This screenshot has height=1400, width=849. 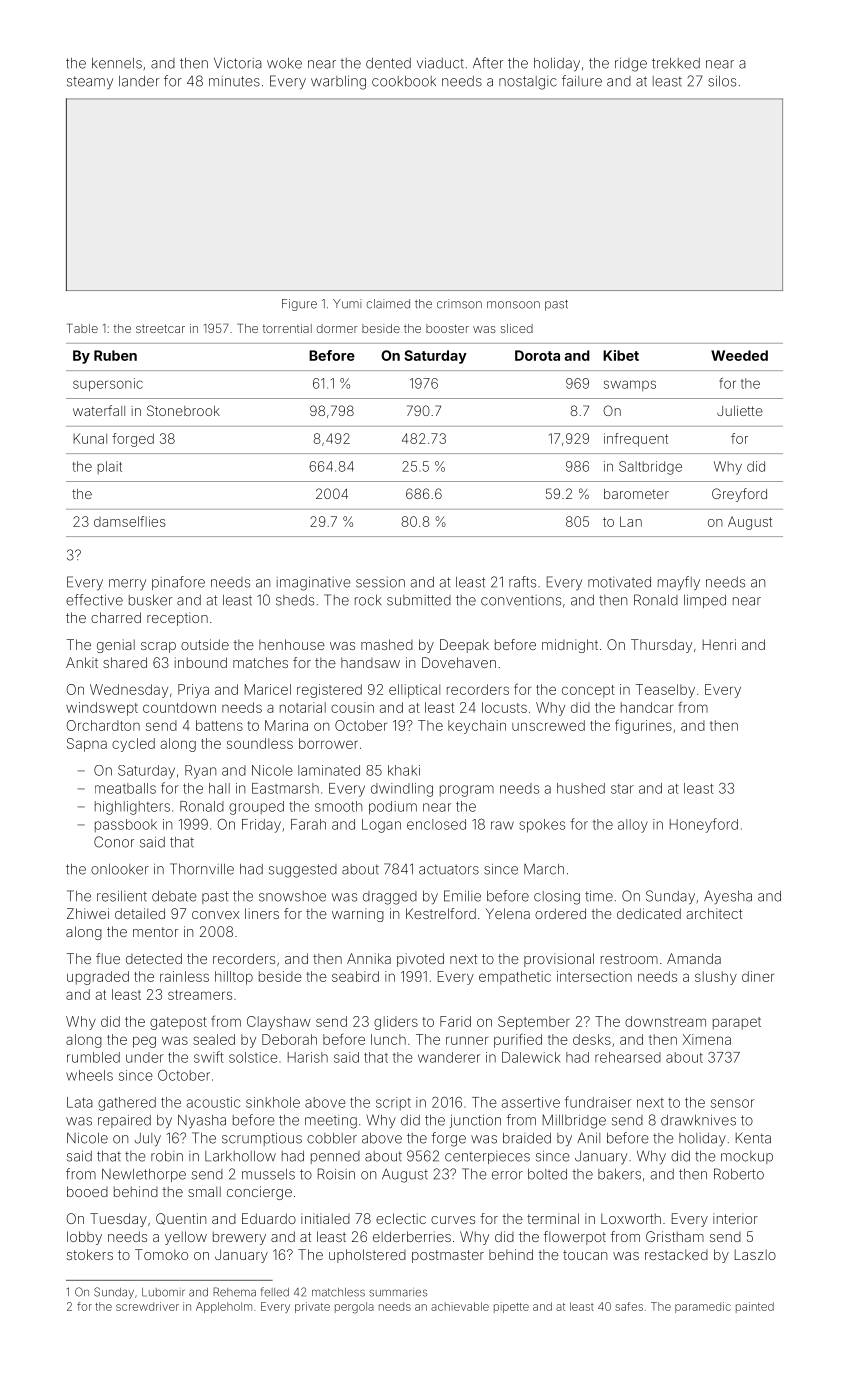 I want to click on booed, so click(x=87, y=1191).
